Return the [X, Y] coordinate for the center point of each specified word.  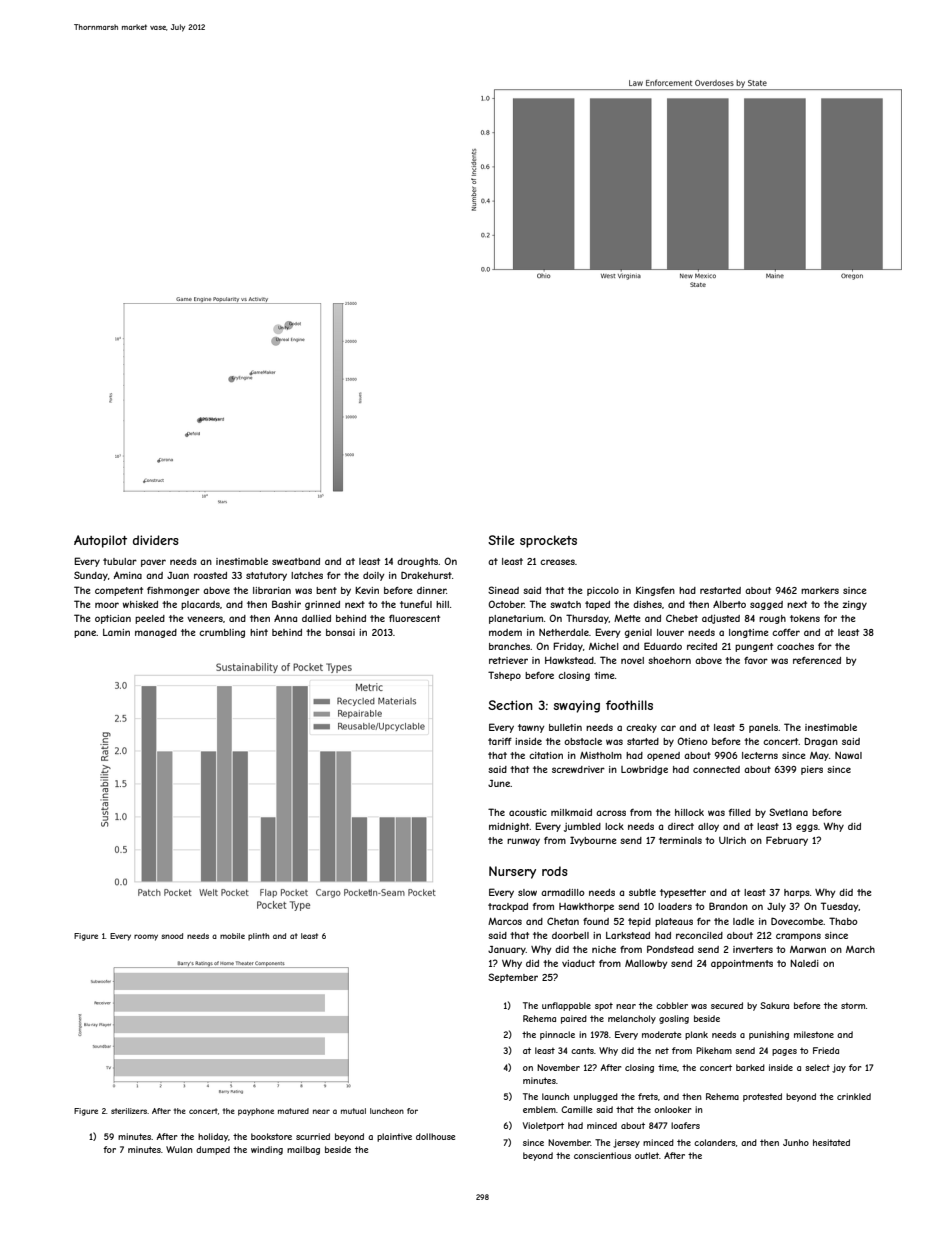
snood [172, 936]
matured [293, 1111]
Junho [796, 1142]
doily [373, 576]
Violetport [543, 1126]
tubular [120, 561]
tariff [500, 741]
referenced [817, 660]
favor [756, 660]
